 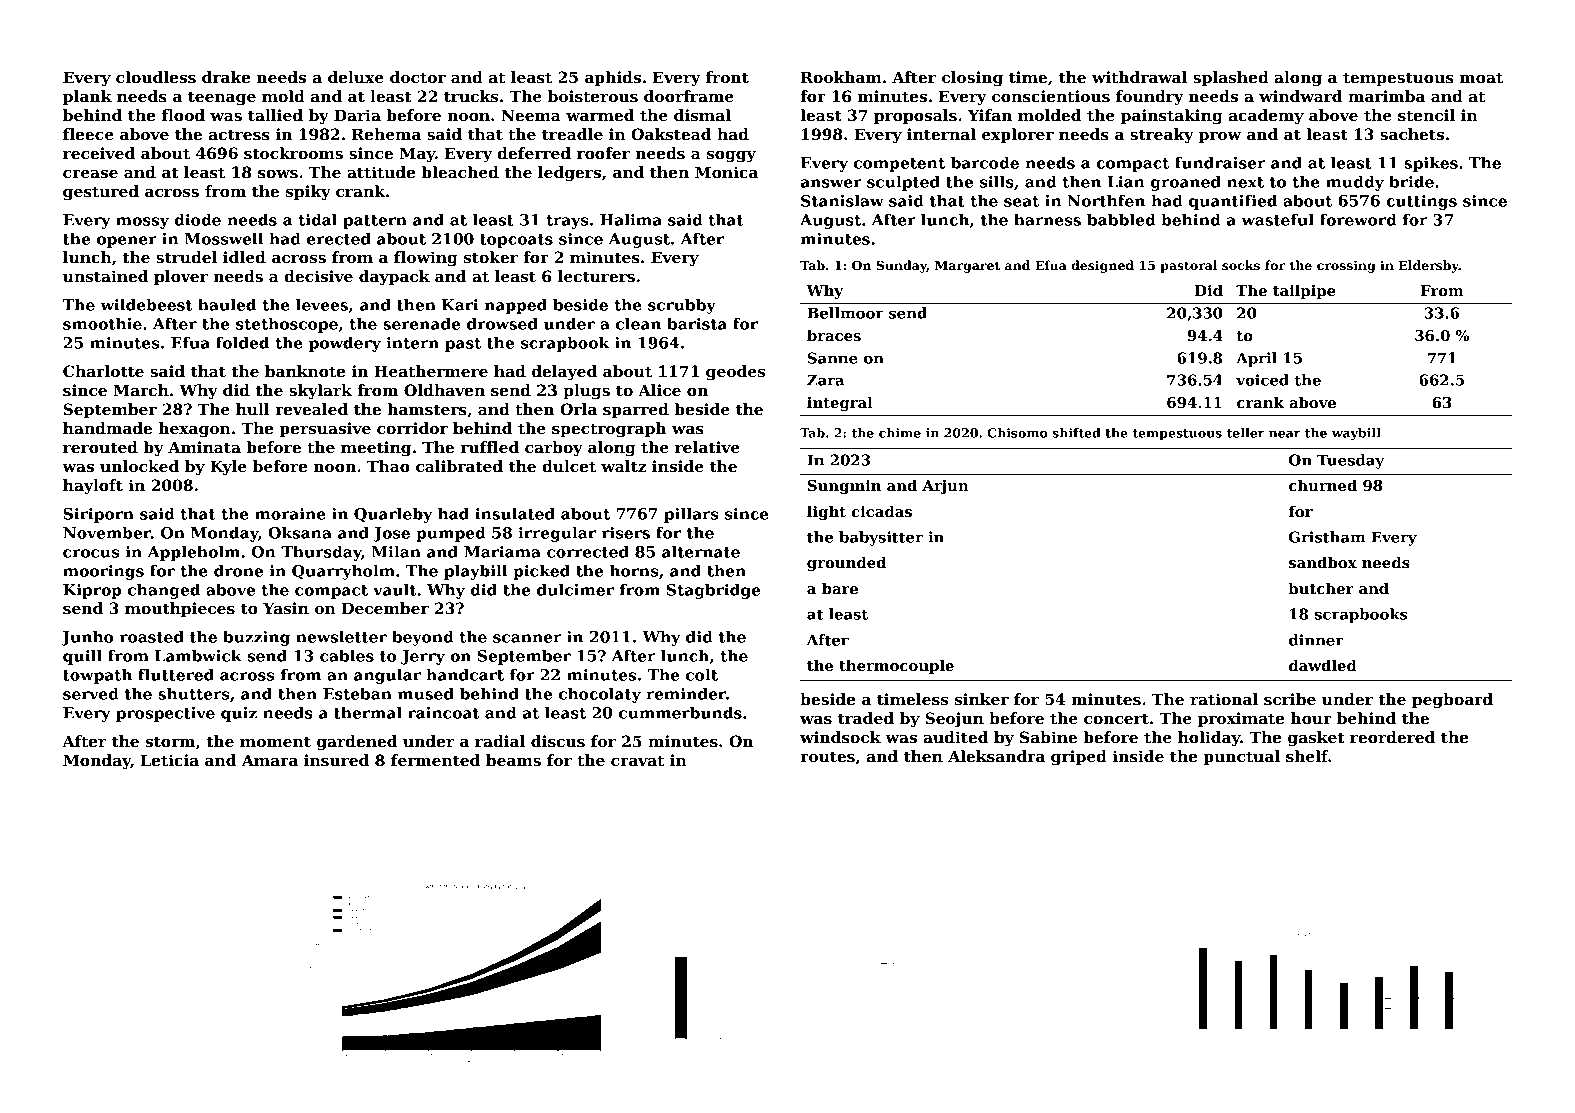 I want to click on splashed, so click(x=1231, y=78).
